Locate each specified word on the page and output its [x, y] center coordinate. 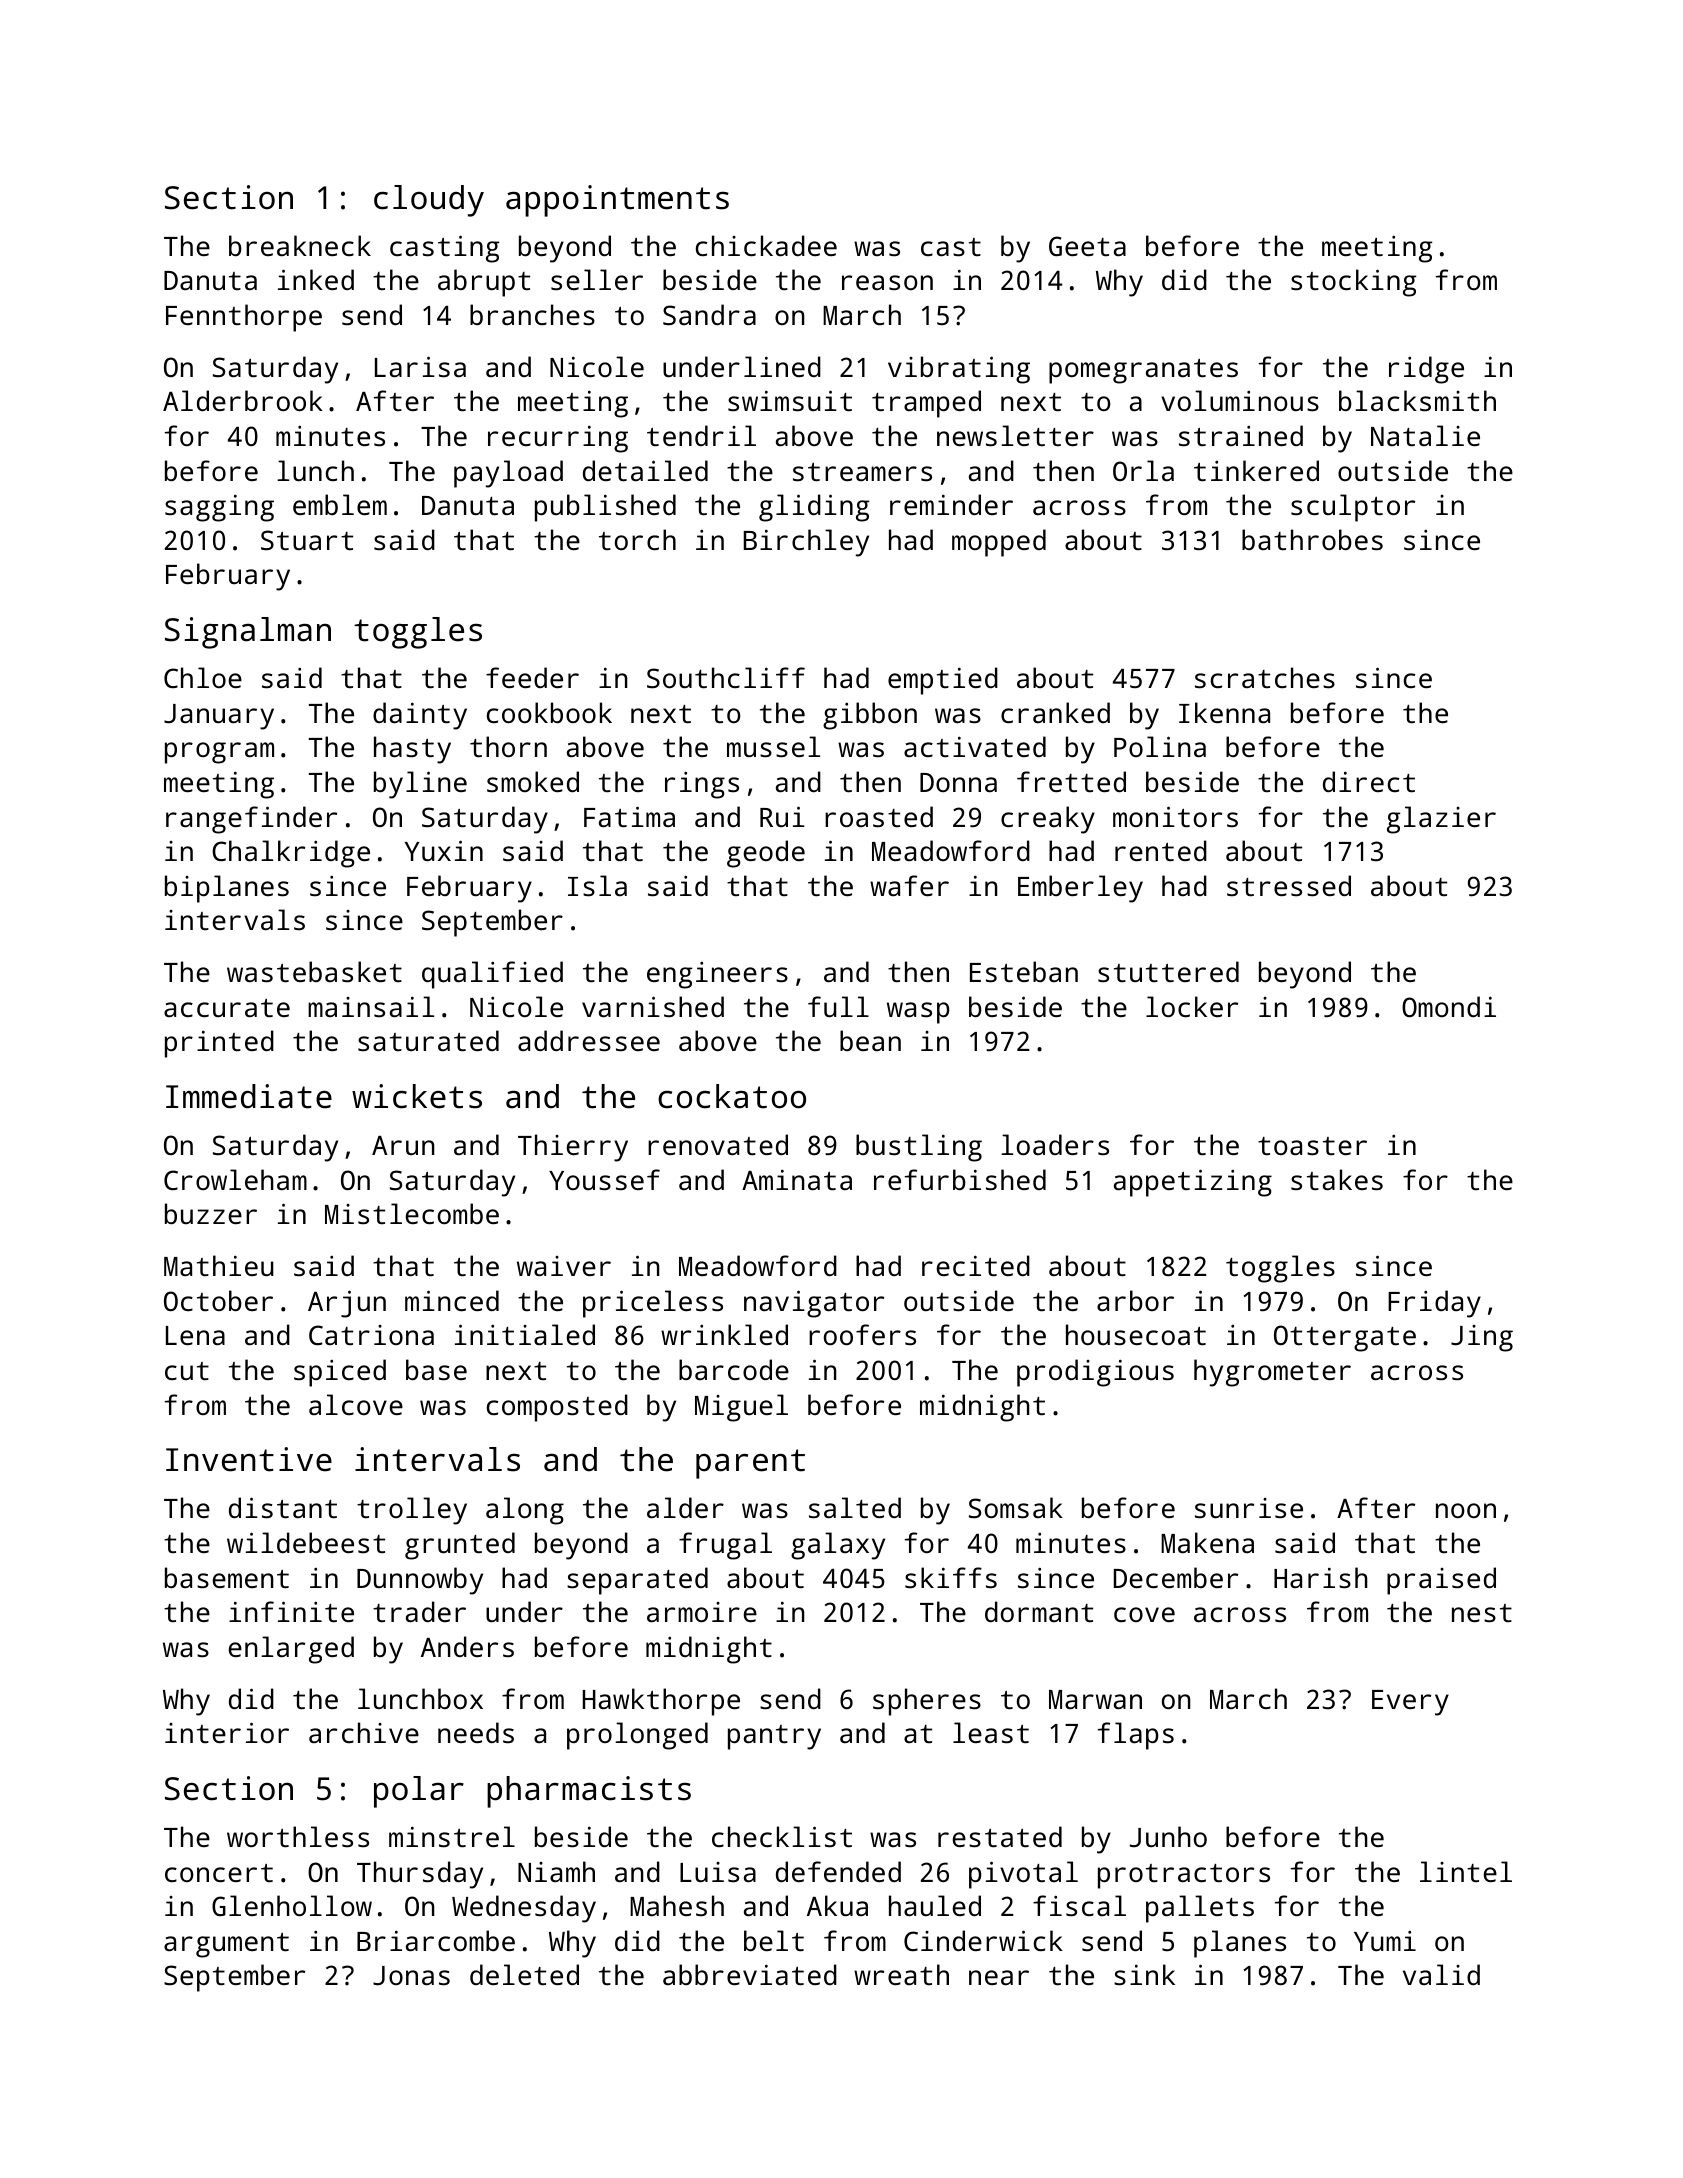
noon [1466, 1510]
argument [226, 1945]
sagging [219, 508]
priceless [653, 1304]
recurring [558, 439]
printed [219, 1044]
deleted [524, 1974]
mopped [999, 543]
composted [557, 1408]
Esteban [1024, 972]
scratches [1265, 678]
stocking [1353, 283]
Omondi [1449, 1006]
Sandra [709, 315]
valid [1441, 1974]
